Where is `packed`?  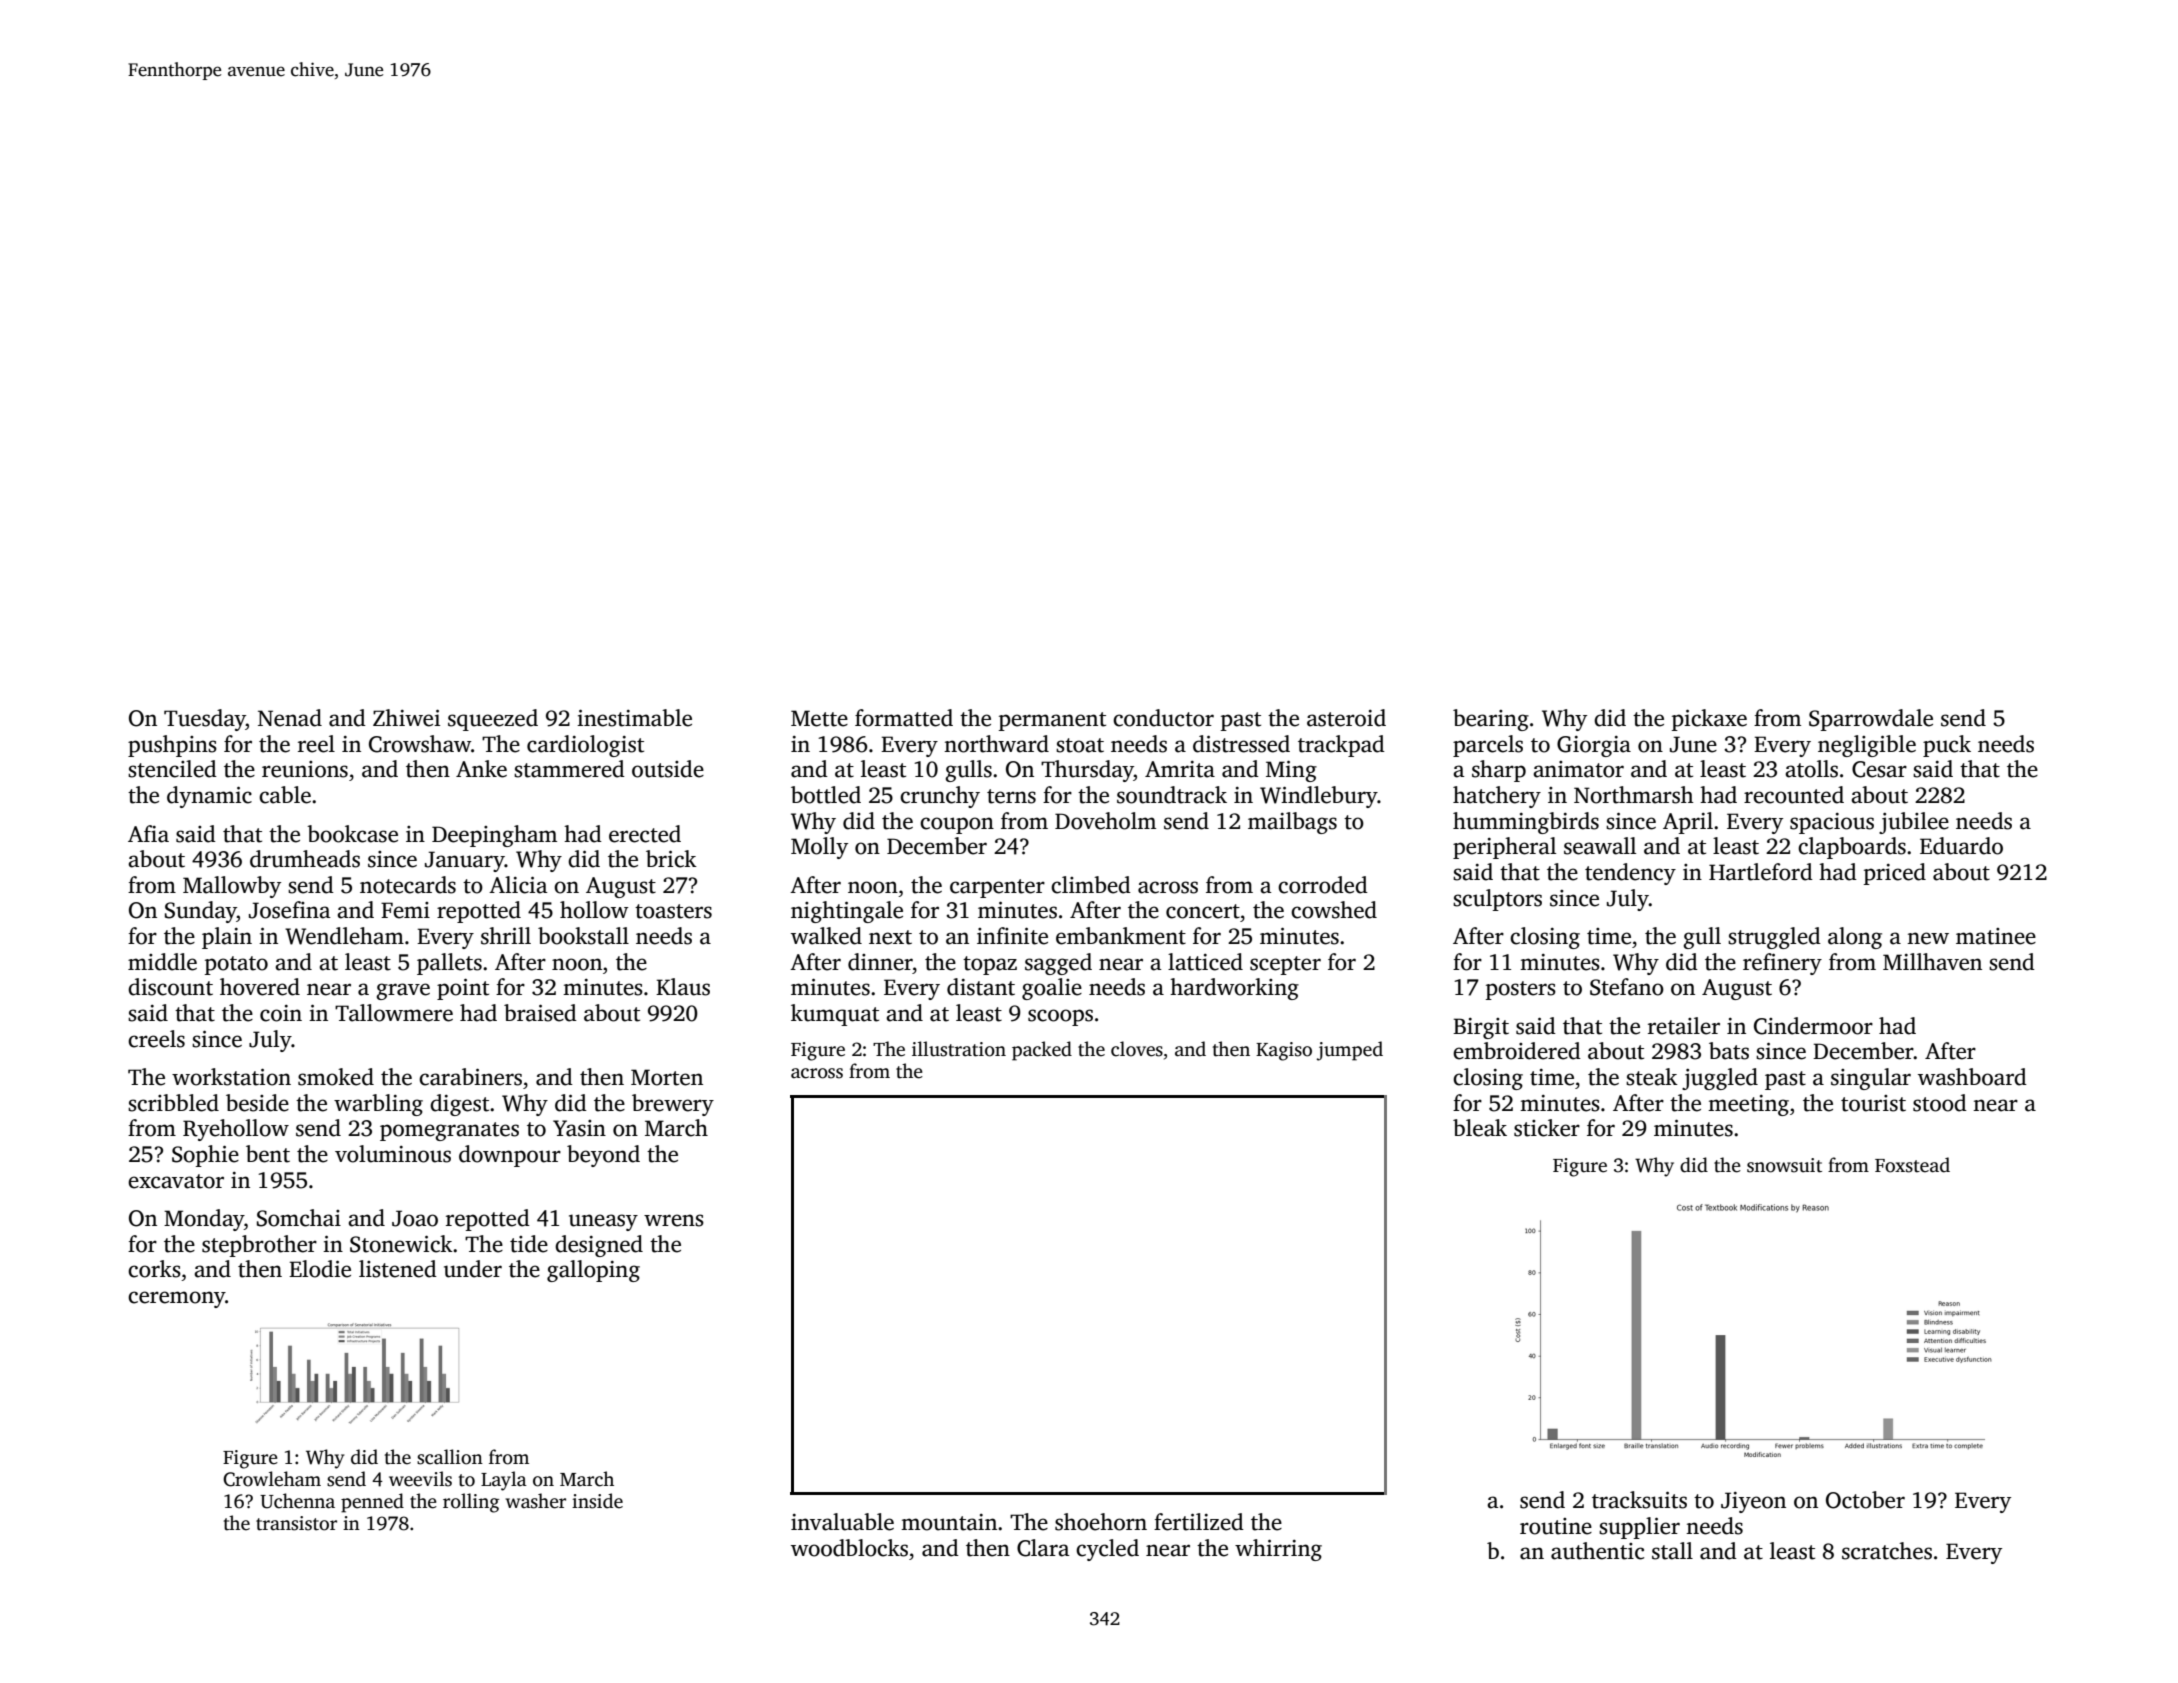 packed is located at coordinates (1042, 1051).
